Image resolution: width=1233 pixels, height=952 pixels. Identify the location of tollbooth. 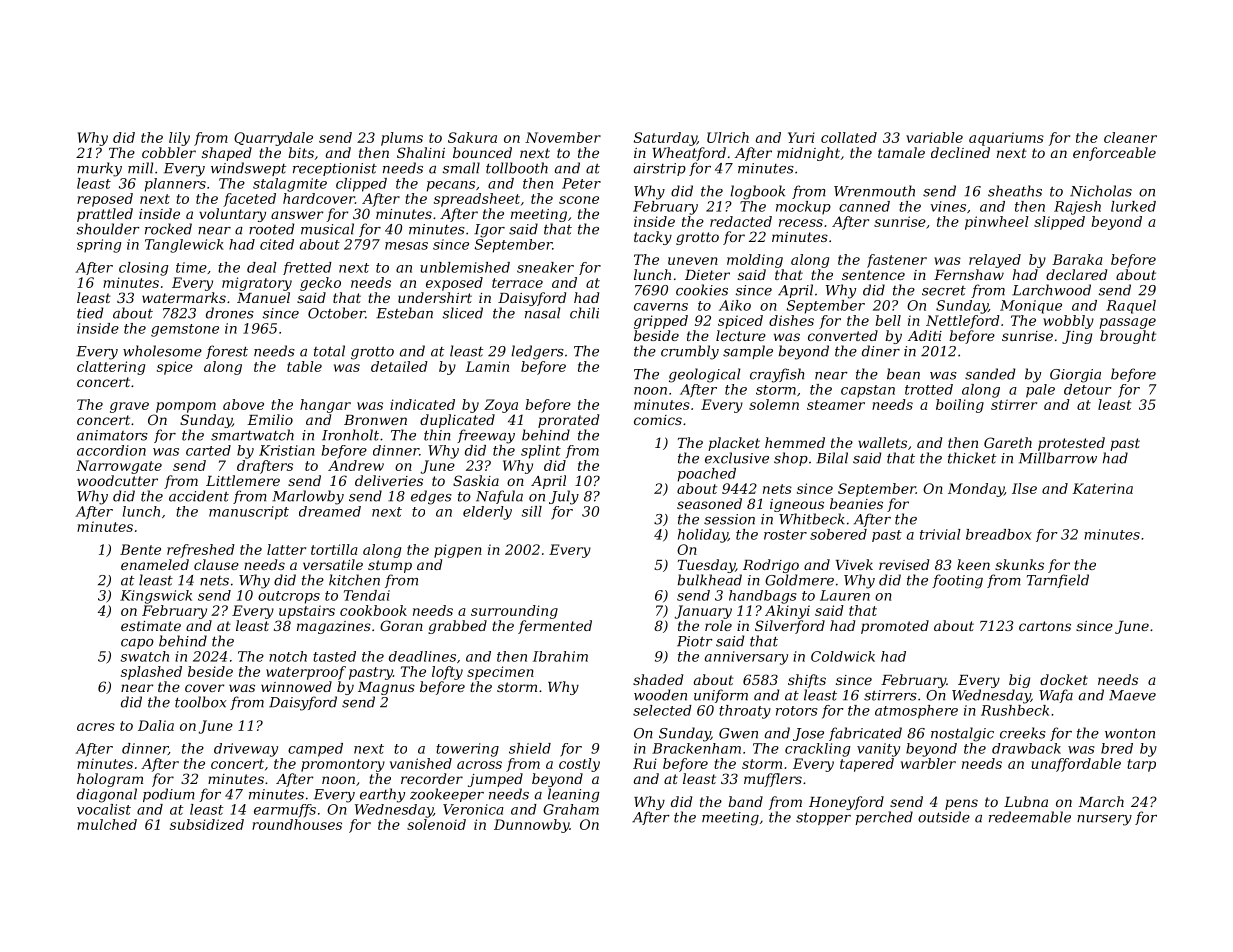
(517, 168).
